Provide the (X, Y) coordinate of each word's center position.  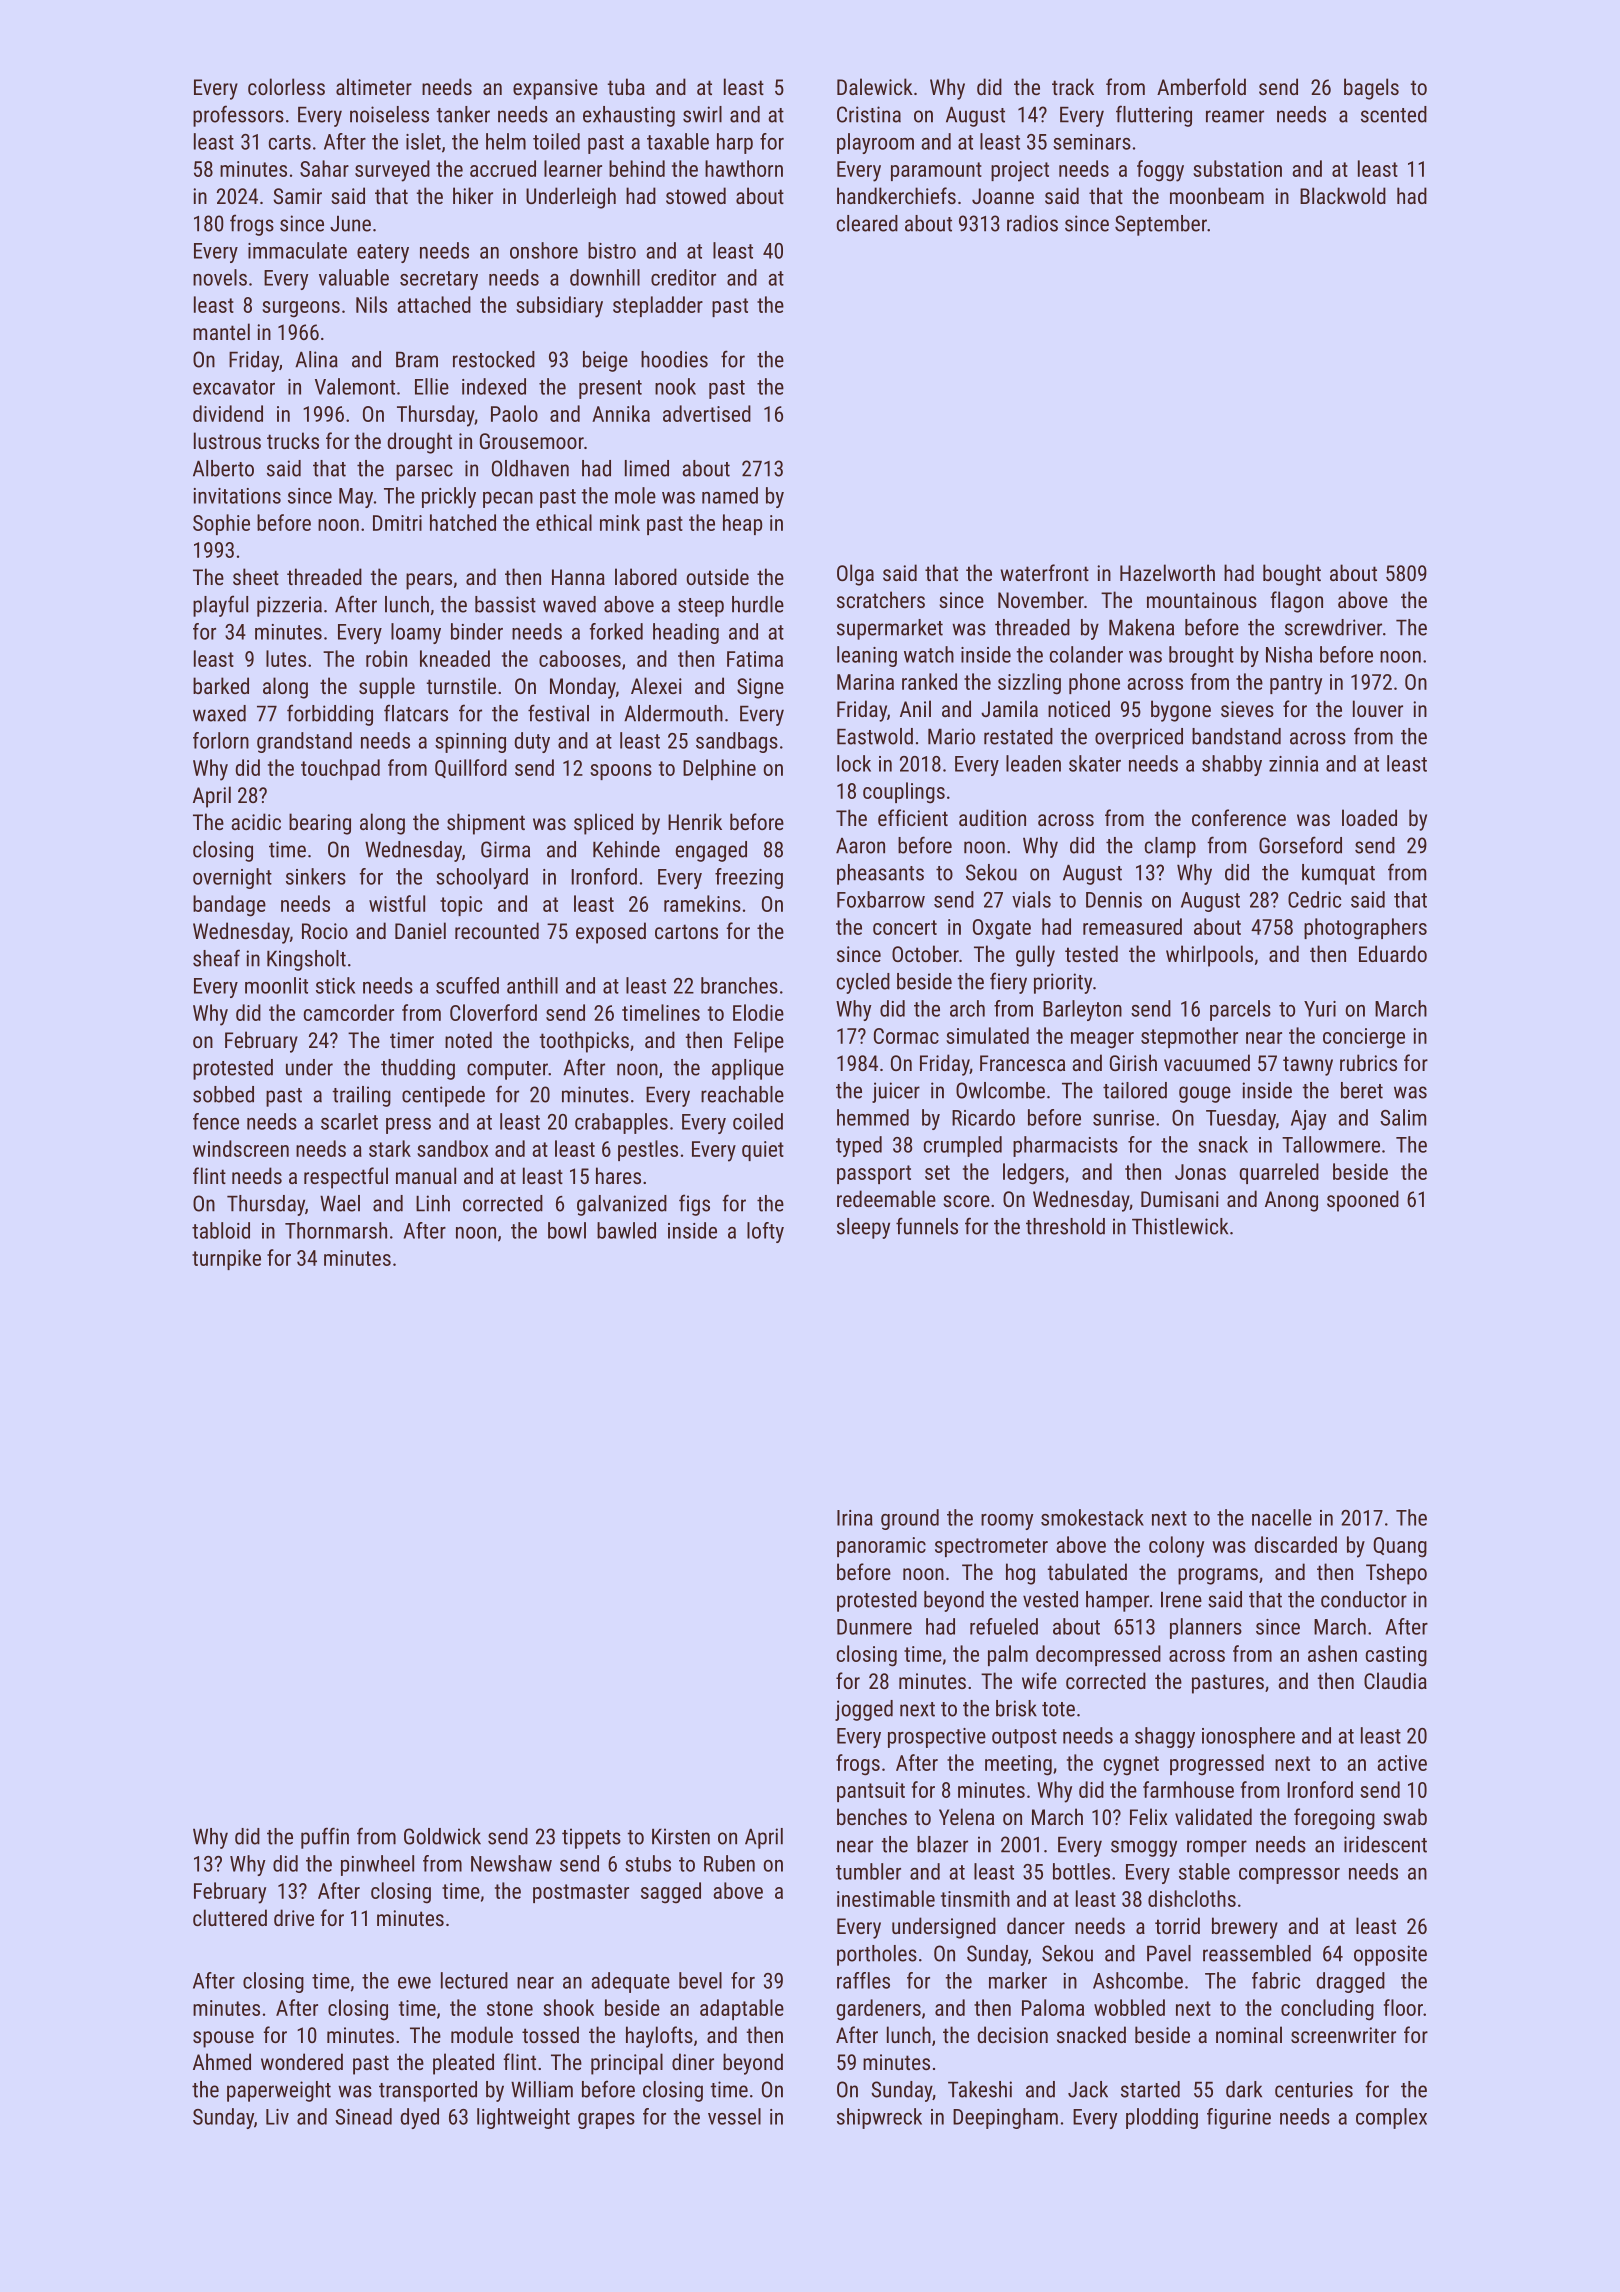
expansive (555, 89)
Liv (277, 2117)
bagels (1371, 89)
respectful (346, 1178)
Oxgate (1002, 929)
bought (1292, 575)
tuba (626, 86)
